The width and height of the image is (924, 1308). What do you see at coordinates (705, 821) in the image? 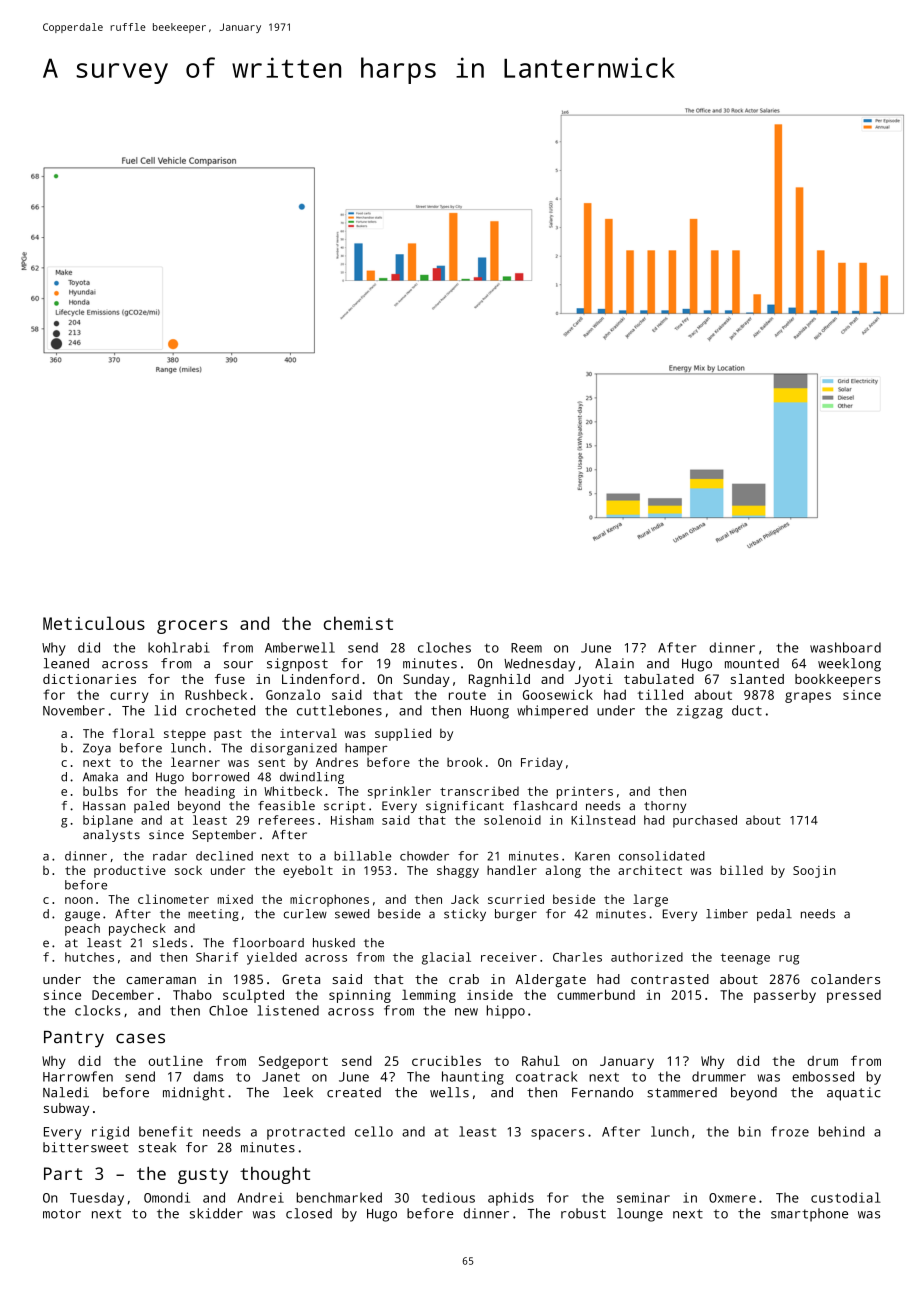
I see `purchased` at bounding box center [705, 821].
